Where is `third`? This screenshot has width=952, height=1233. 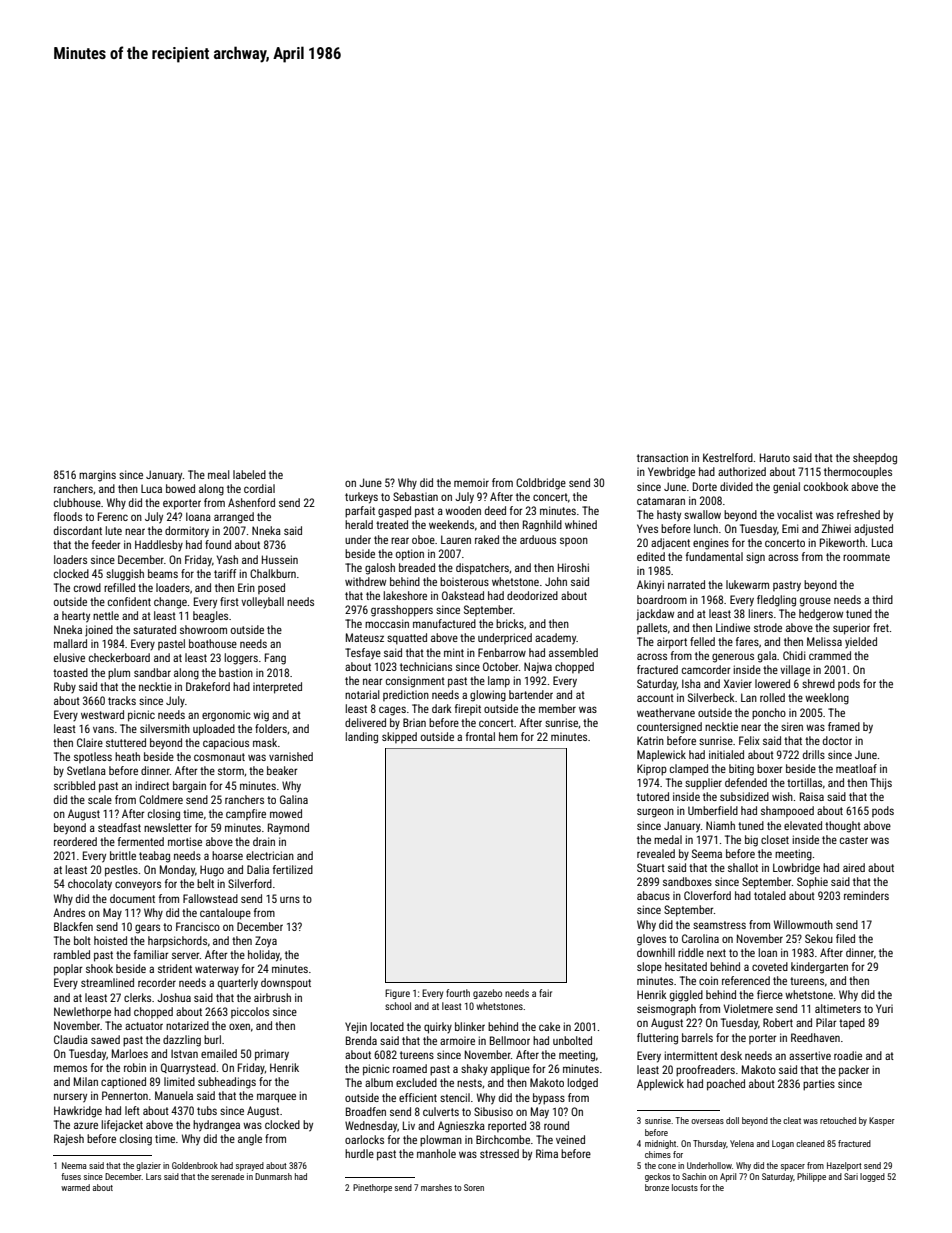 third is located at coordinates (882, 599).
